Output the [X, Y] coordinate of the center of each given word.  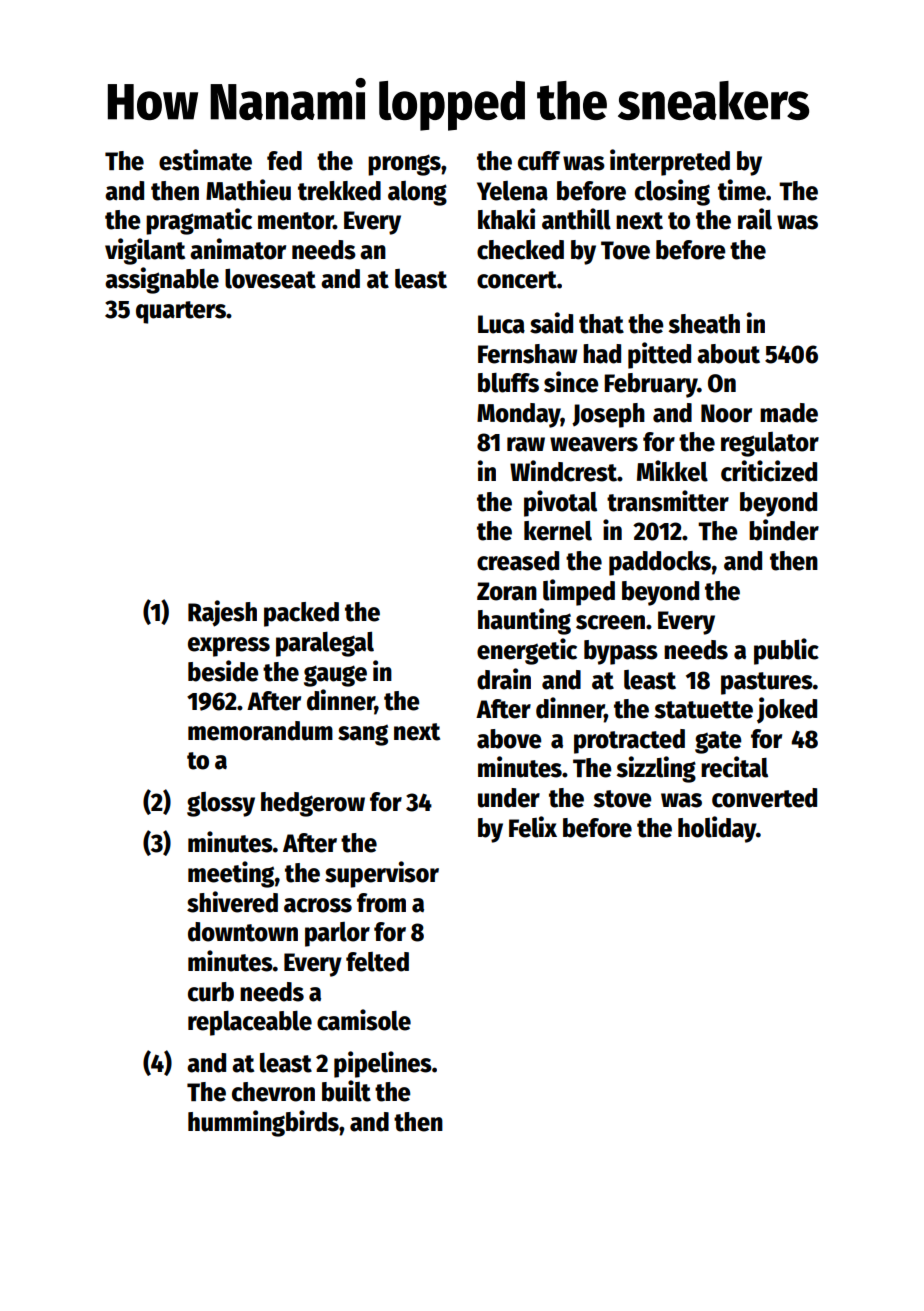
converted [764, 798]
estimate [205, 160]
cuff [539, 161]
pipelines [383, 1064]
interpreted [670, 162]
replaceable [250, 1023]
